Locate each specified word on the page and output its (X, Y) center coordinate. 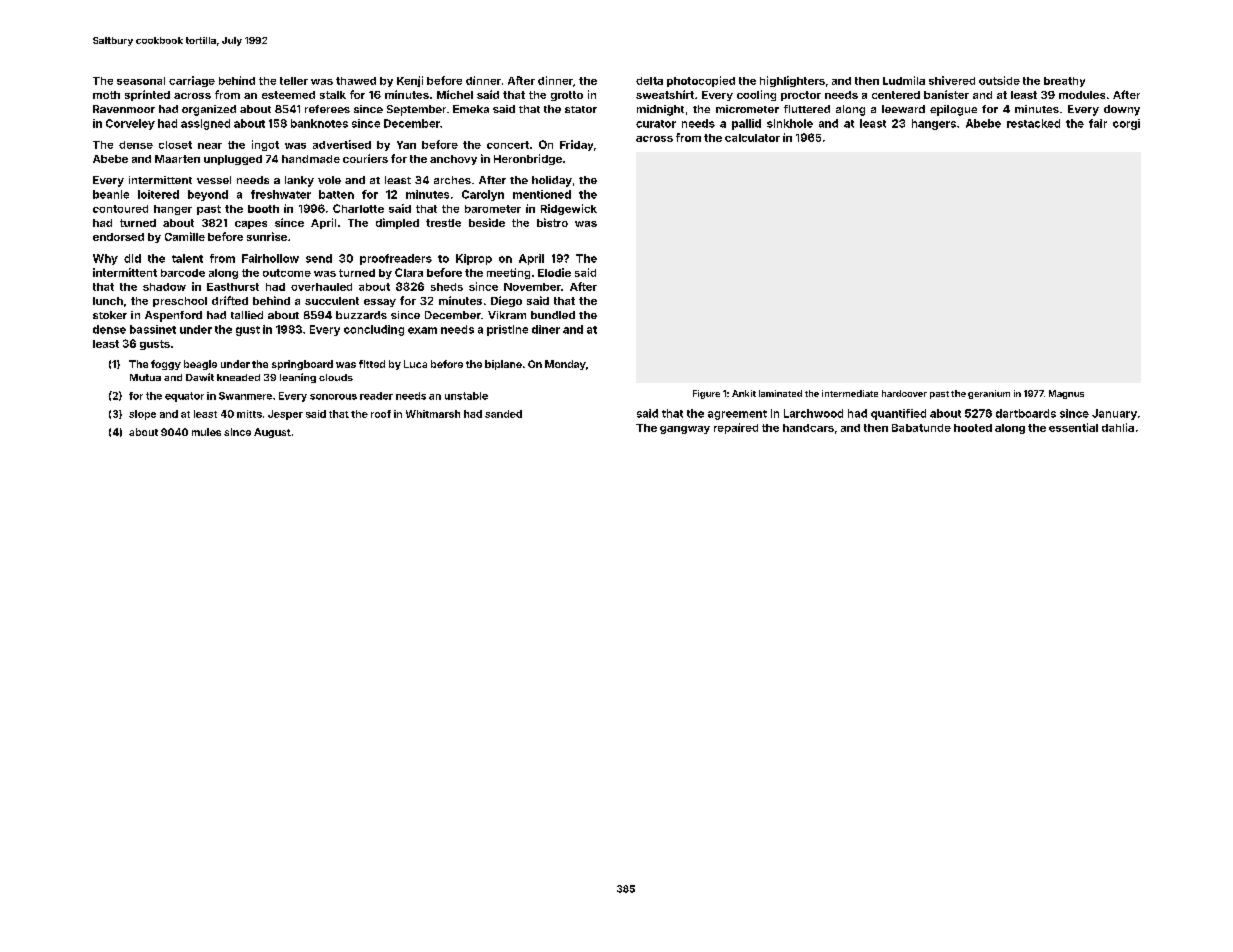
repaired (736, 428)
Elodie (554, 272)
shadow (164, 287)
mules (206, 432)
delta (649, 81)
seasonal (141, 81)
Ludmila (904, 80)
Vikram (507, 315)
